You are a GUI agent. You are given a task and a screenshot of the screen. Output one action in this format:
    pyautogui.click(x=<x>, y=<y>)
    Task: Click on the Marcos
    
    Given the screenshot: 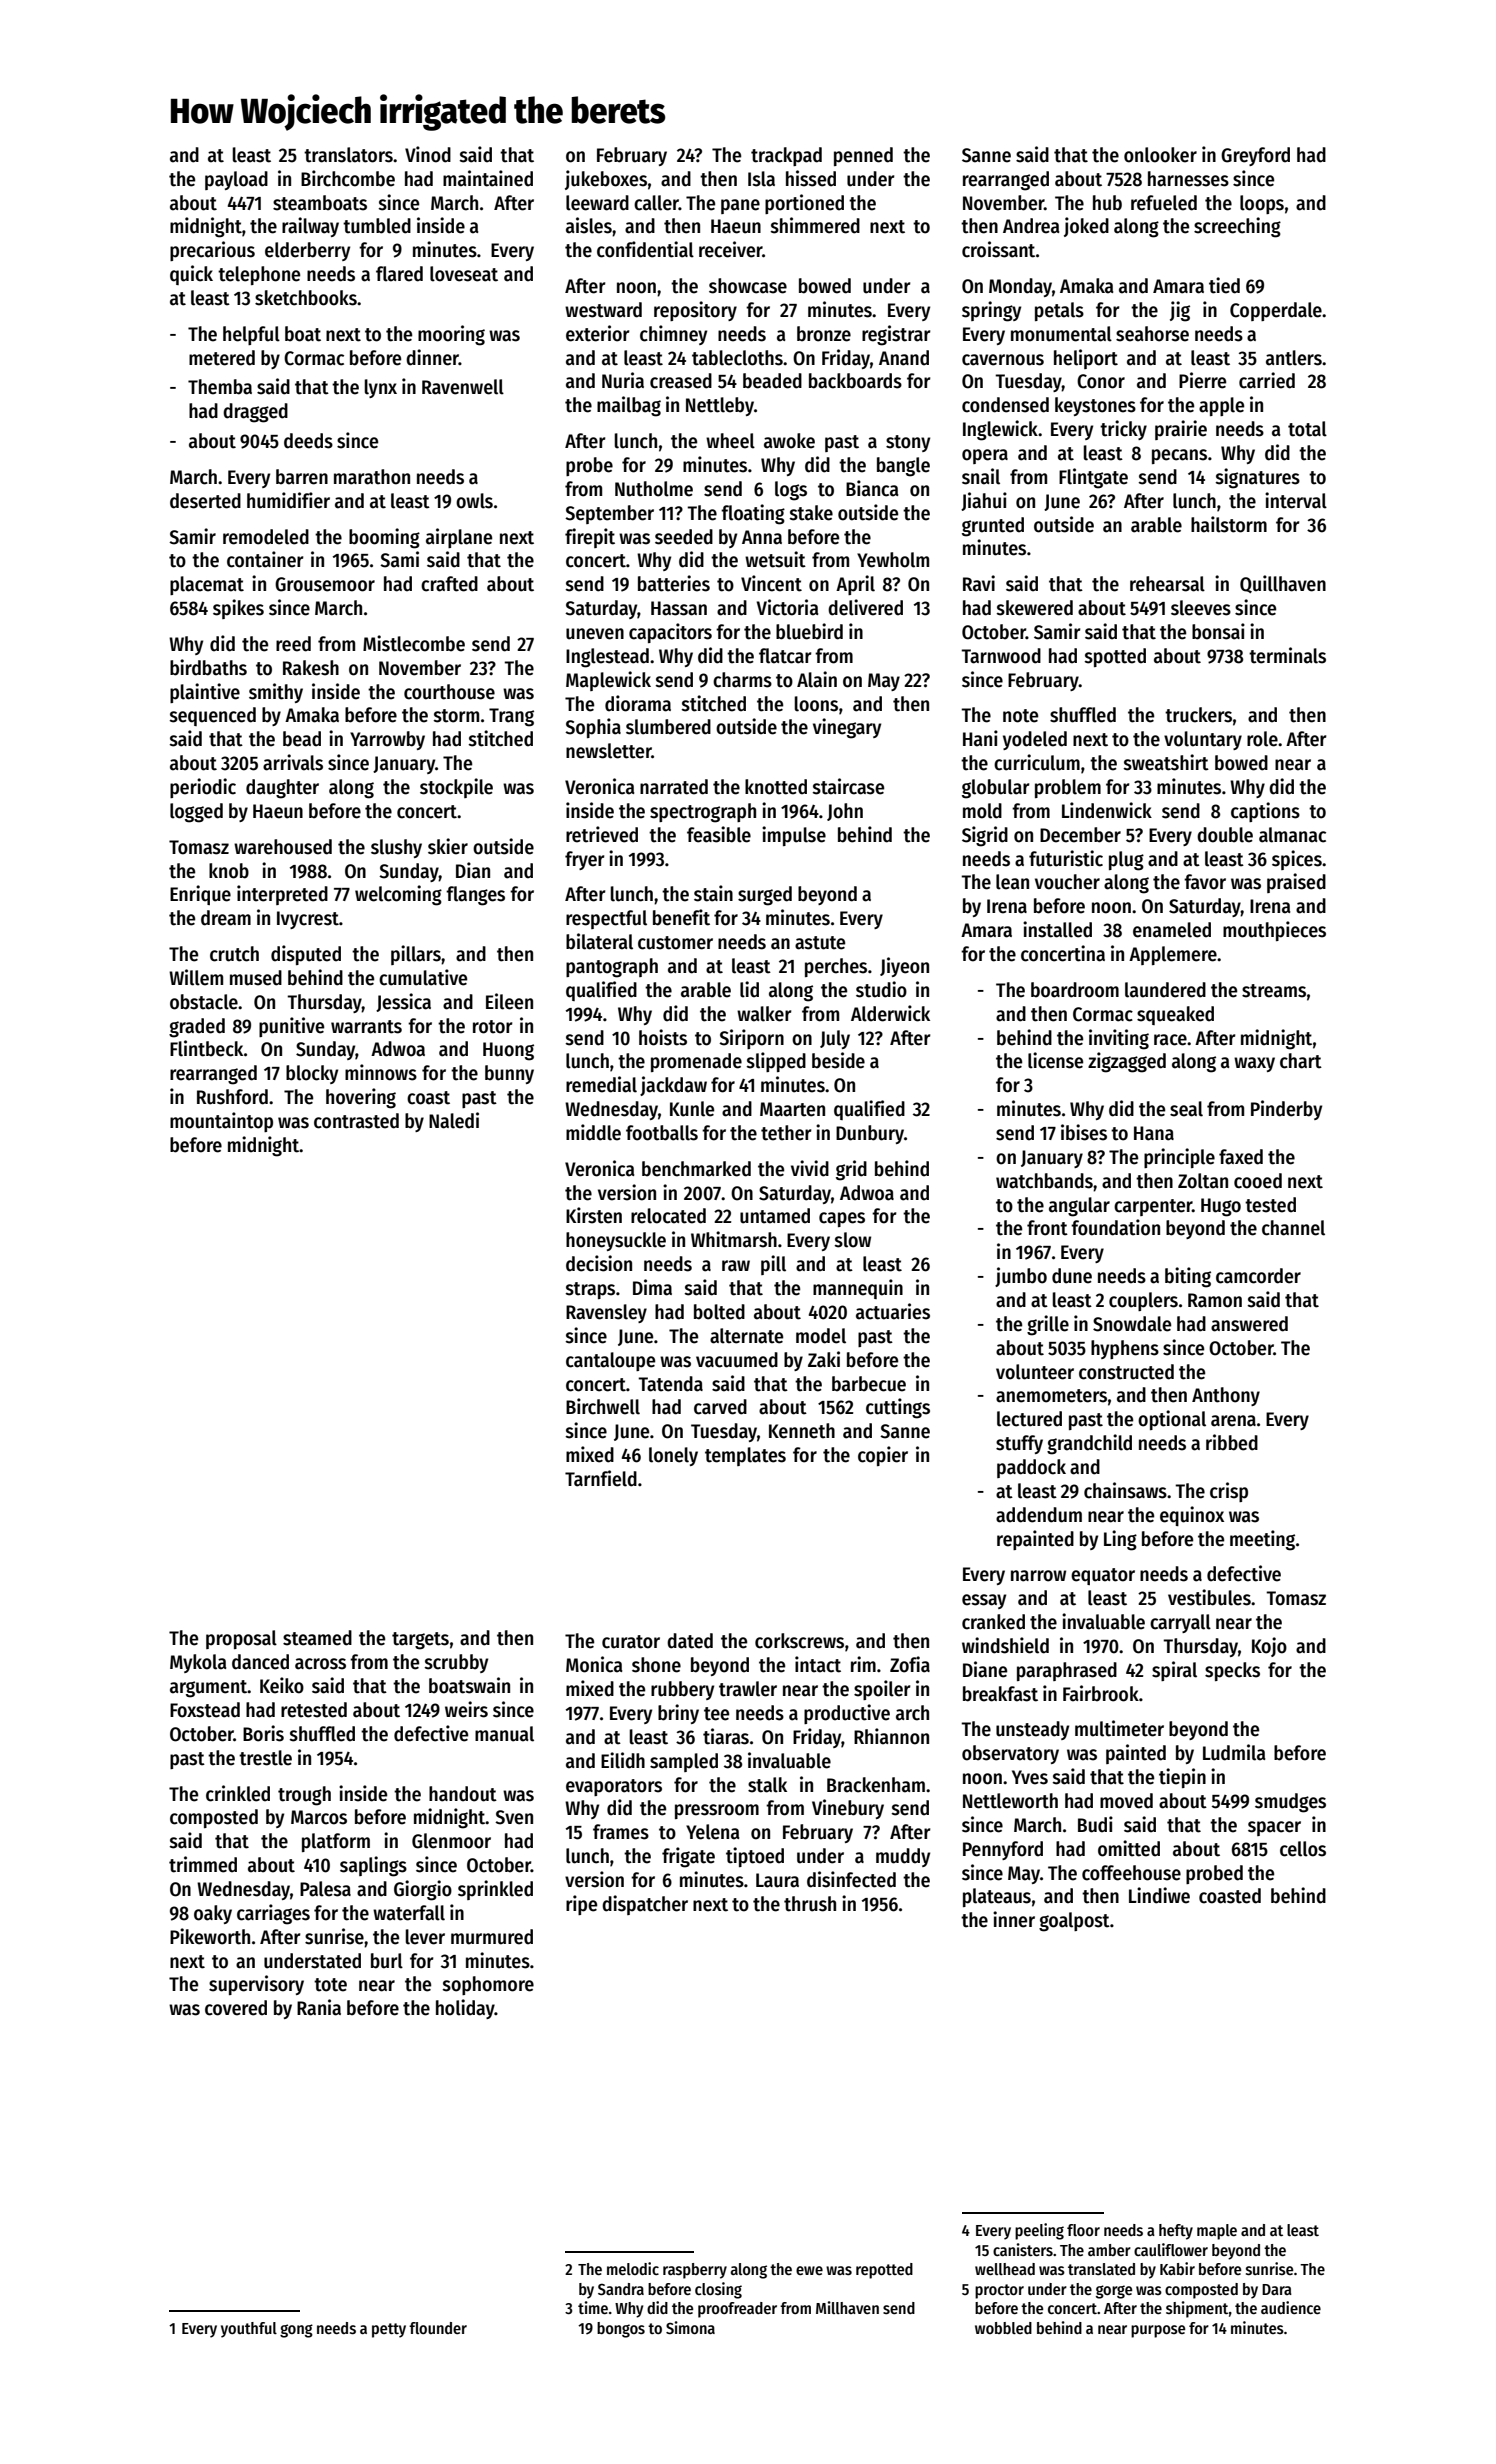 What is the action you would take?
    pyautogui.click(x=319, y=1817)
